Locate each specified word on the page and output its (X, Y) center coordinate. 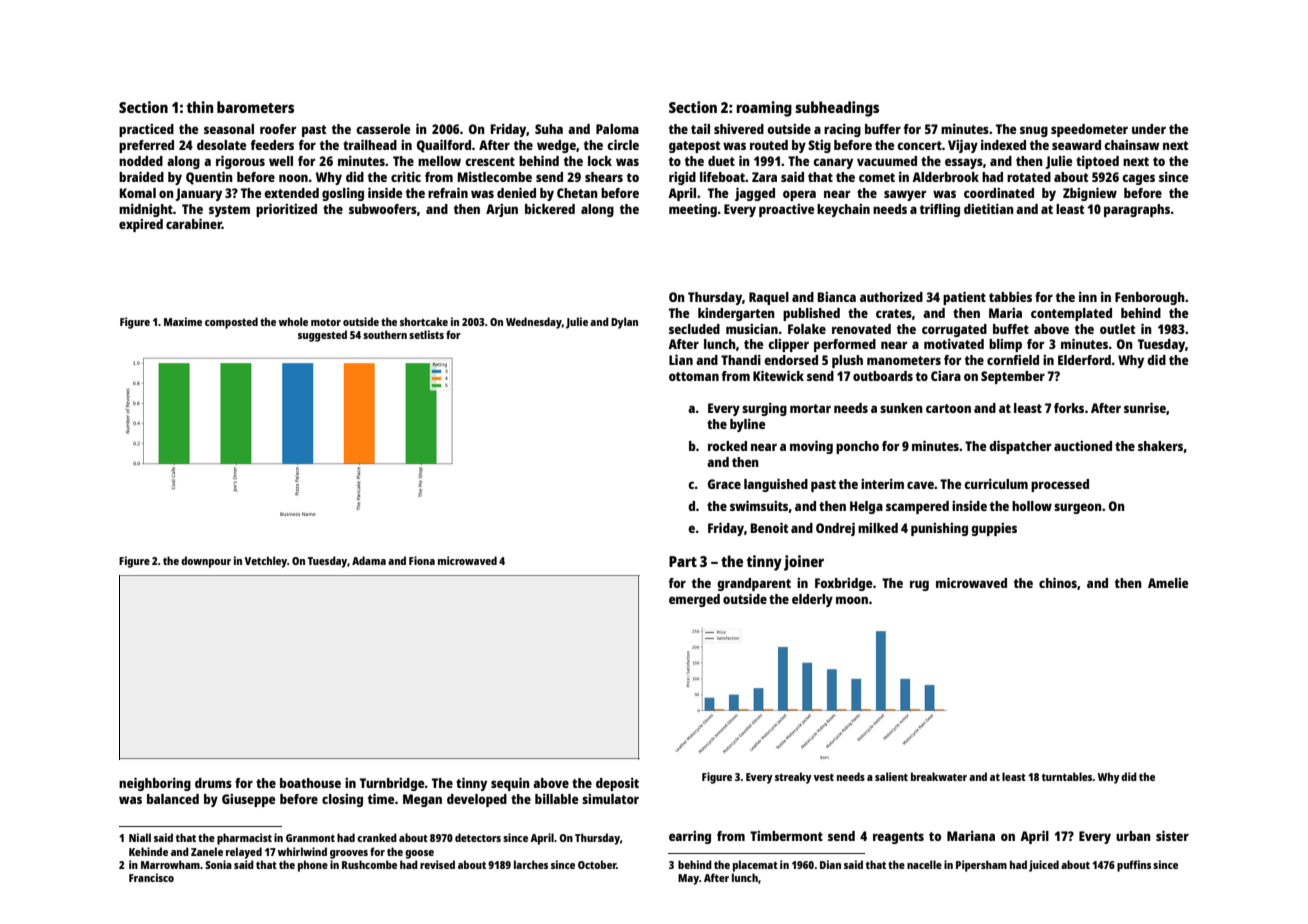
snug (1034, 131)
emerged (694, 600)
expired (141, 225)
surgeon (1078, 508)
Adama (369, 560)
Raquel (769, 298)
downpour (206, 562)
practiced (146, 130)
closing (342, 800)
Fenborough (1150, 298)
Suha (549, 129)
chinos (1058, 582)
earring (690, 837)
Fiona (422, 560)
